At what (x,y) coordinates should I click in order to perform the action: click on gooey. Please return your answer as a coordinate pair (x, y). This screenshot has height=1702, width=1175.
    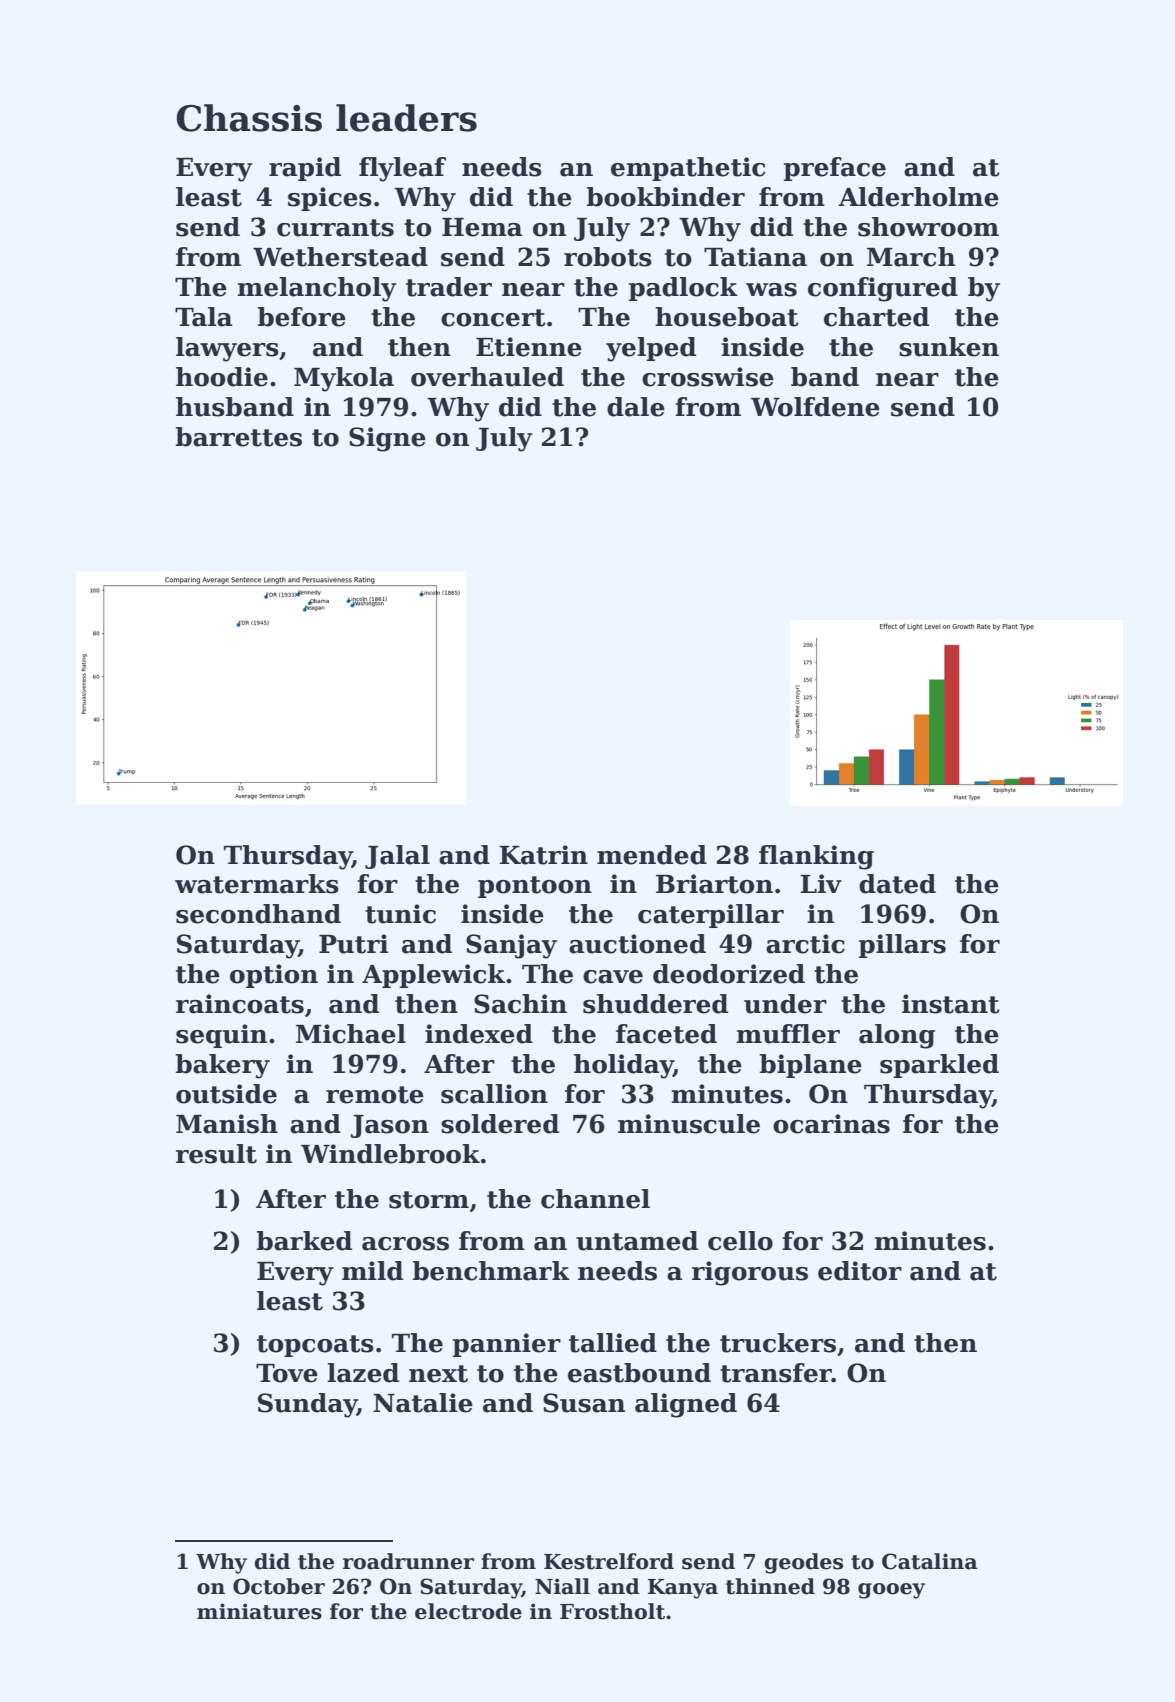
    Looking at the image, I should click on (891, 1591).
